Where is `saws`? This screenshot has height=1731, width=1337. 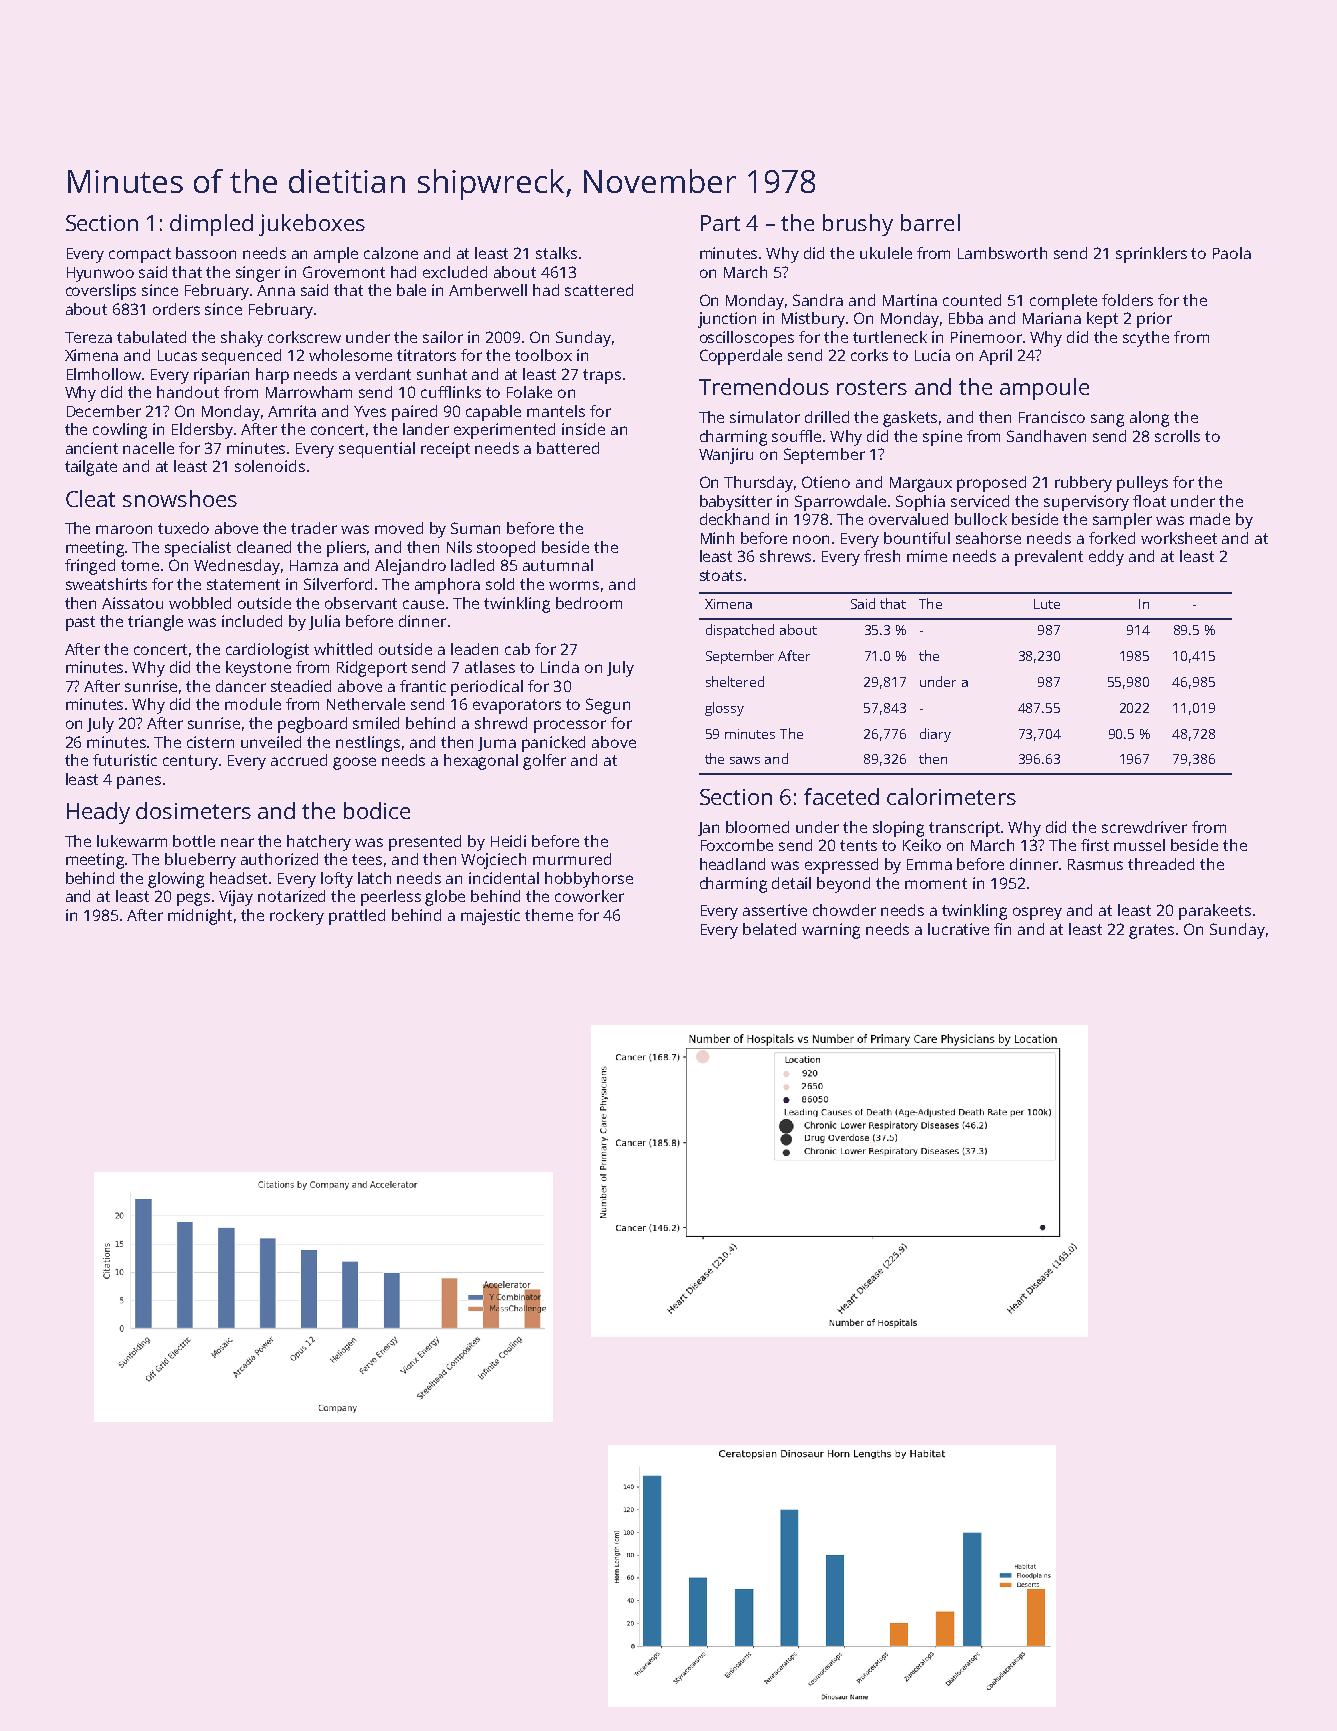
saws is located at coordinates (745, 760).
